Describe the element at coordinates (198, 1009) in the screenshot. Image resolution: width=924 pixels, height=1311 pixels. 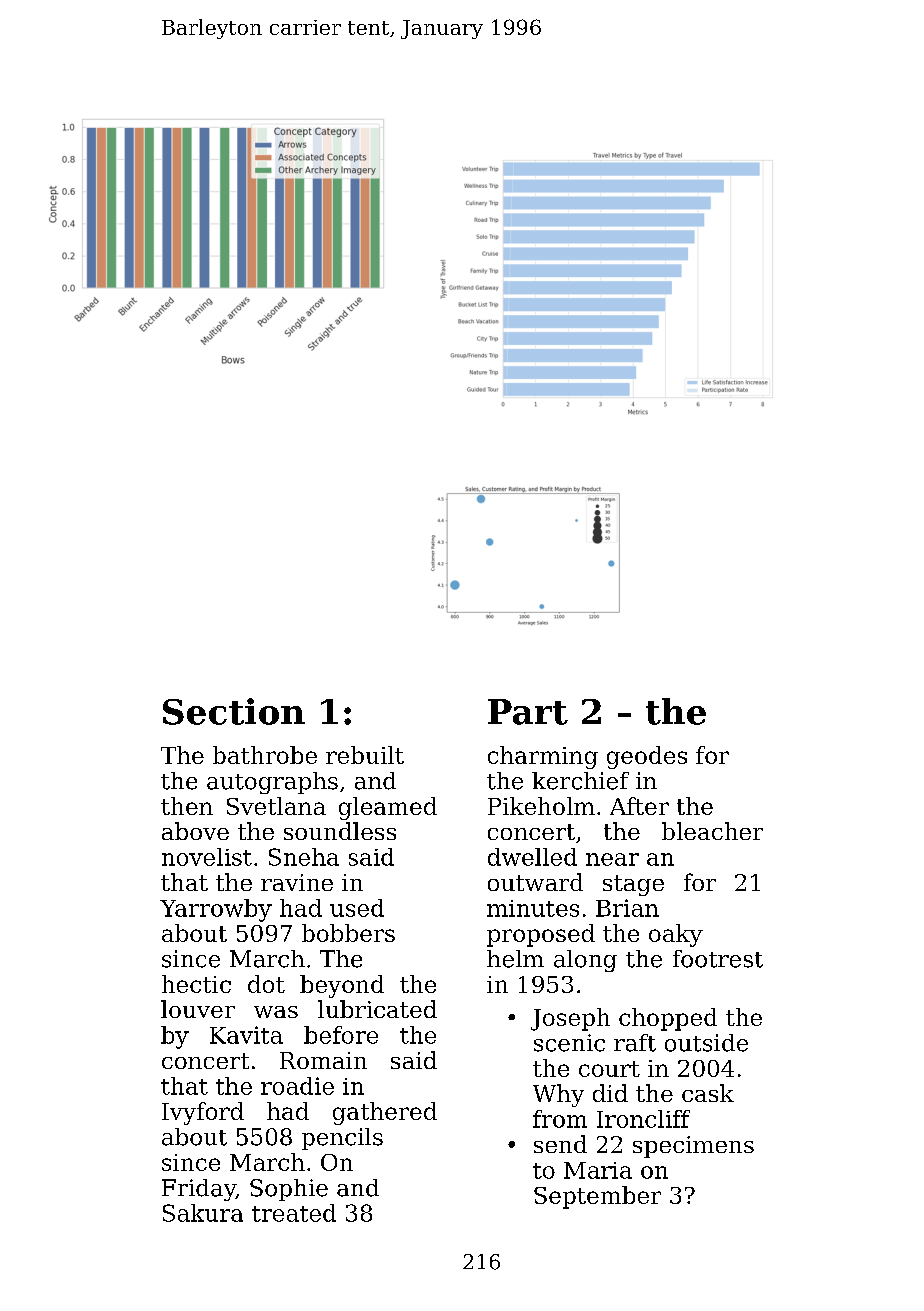
I see `louver` at that location.
